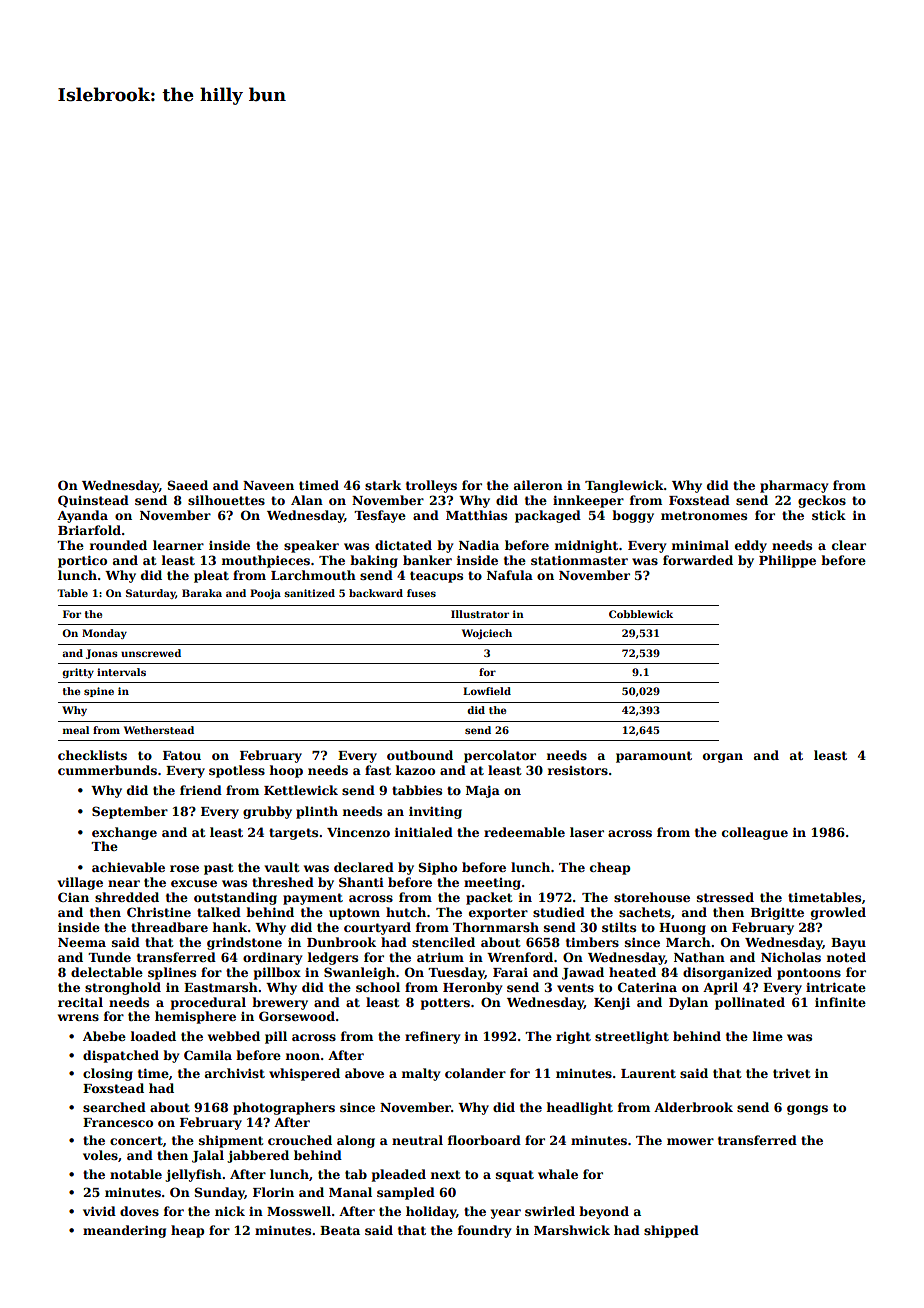 The width and height of the document is (924, 1308). What do you see at coordinates (750, 1003) in the document?
I see `pollinated` at bounding box center [750, 1003].
